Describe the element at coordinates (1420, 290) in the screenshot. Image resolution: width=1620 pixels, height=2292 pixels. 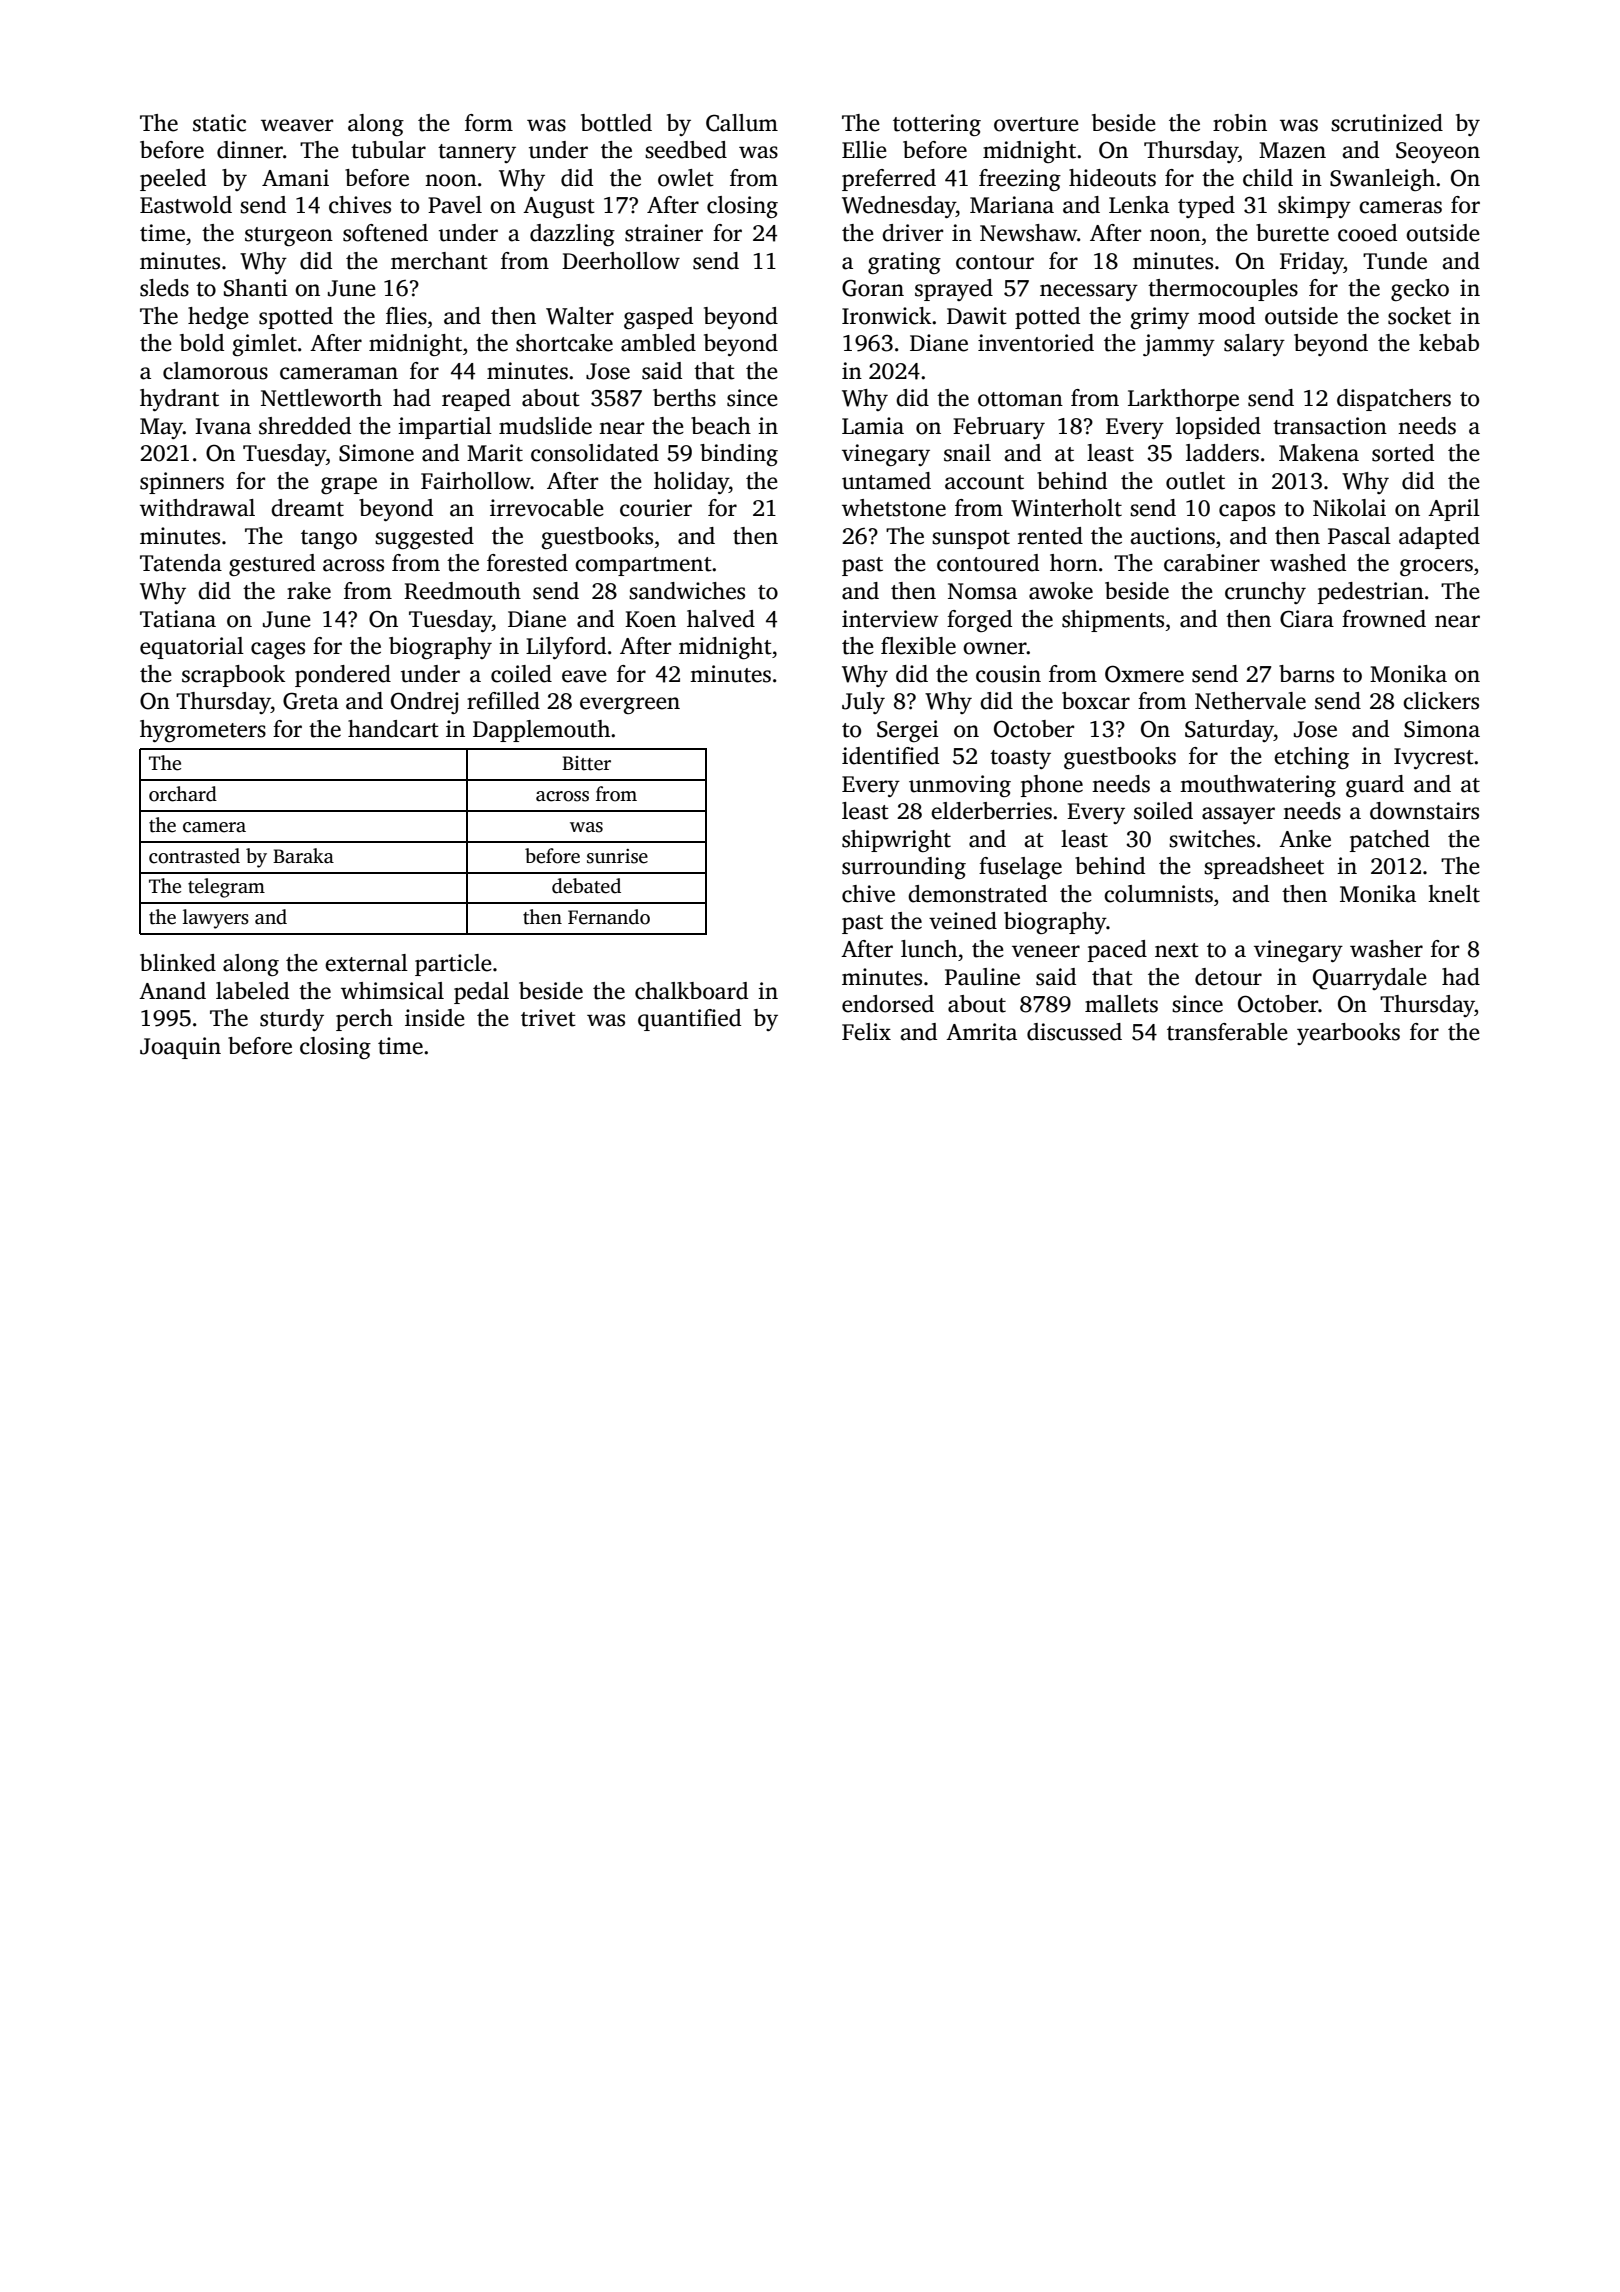
I see `gecko` at that location.
